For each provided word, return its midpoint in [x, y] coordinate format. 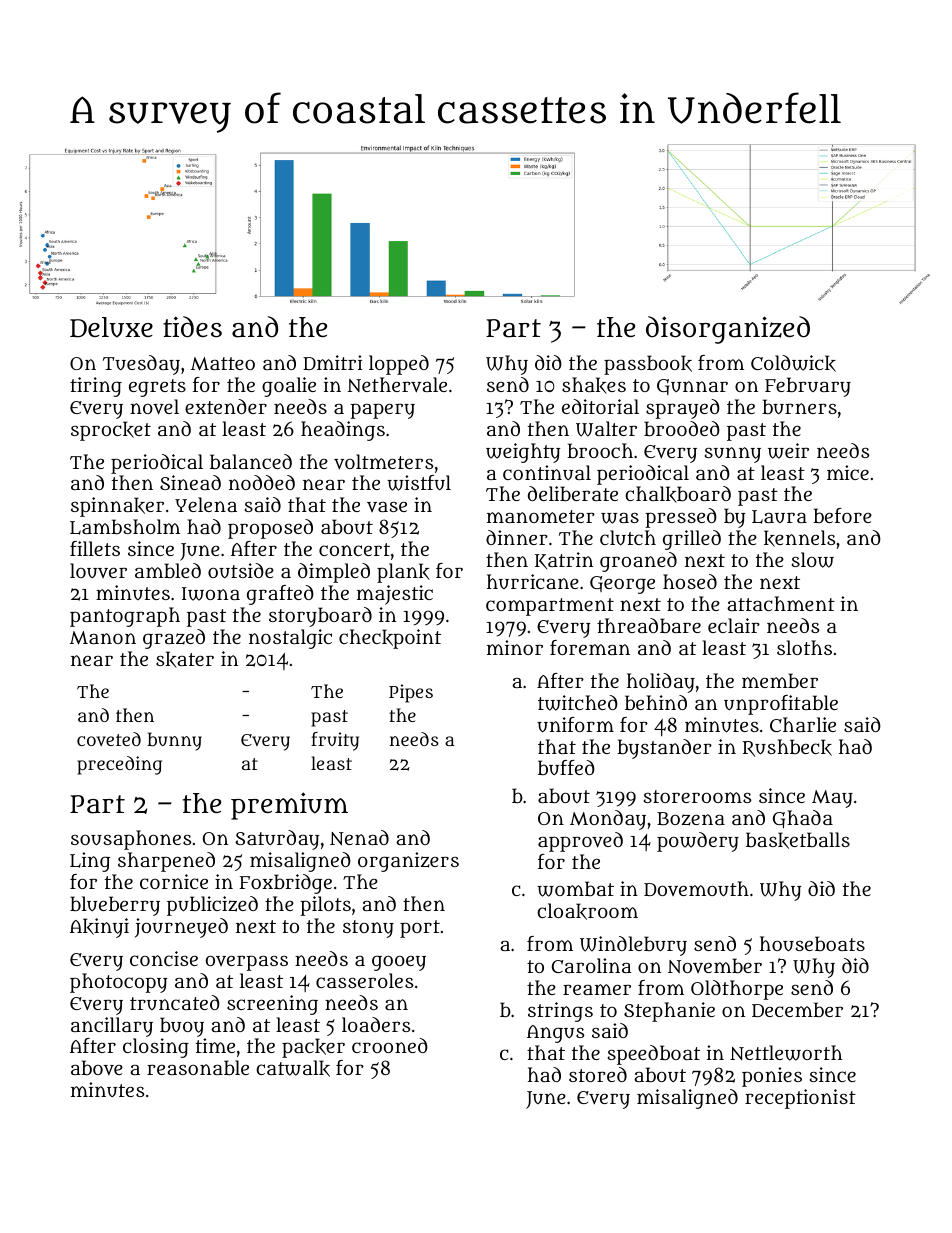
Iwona [211, 594]
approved [580, 842]
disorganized [728, 330]
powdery [698, 842]
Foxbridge [286, 884]
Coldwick [793, 363]
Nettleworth [786, 1053]
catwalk [293, 1068]
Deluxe [111, 327]
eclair [734, 625]
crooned [390, 1045]
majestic [395, 595]
